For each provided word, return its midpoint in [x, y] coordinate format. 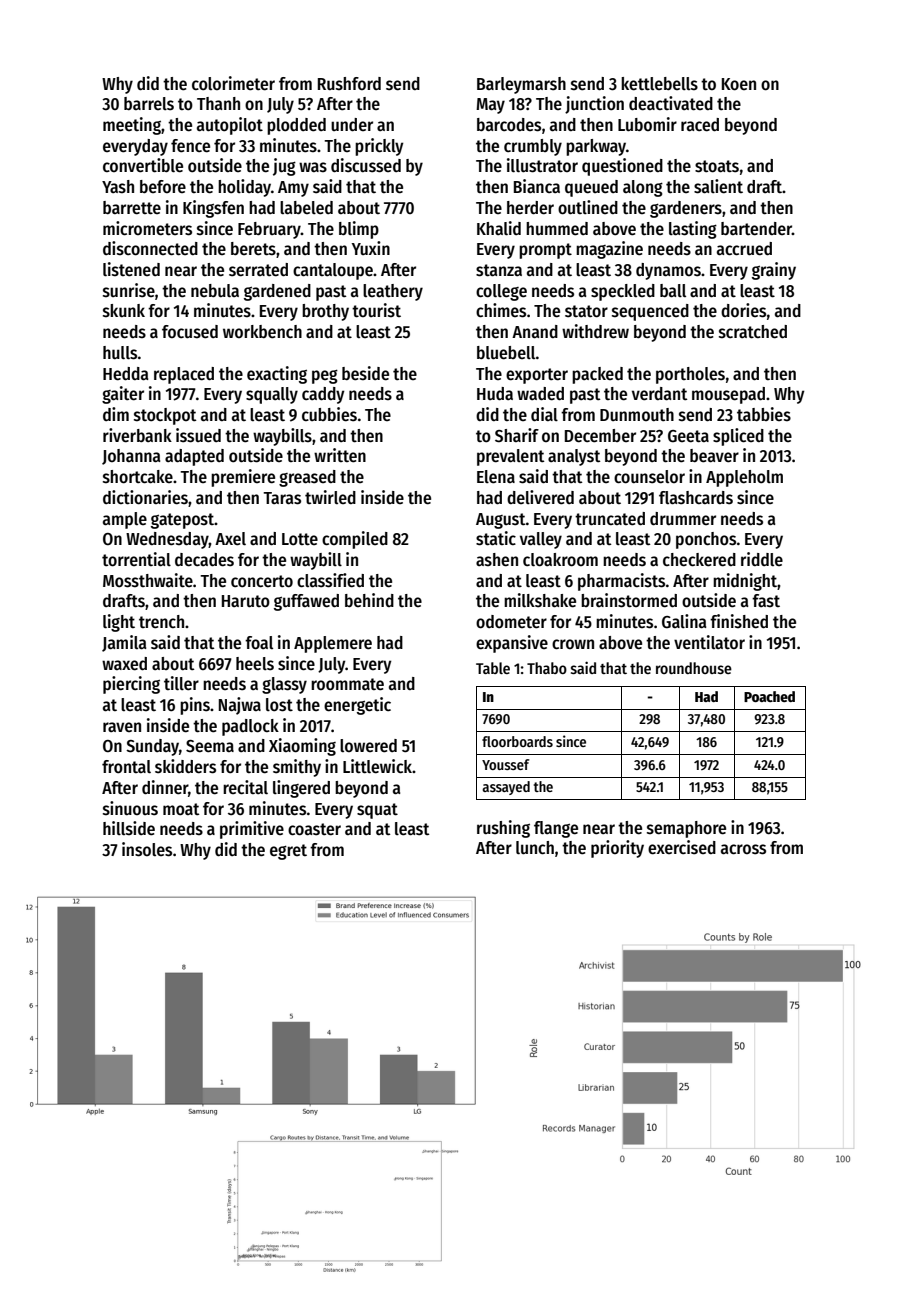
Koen [739, 84]
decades [204, 560]
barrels [149, 104]
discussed [366, 165]
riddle [762, 559]
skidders [185, 766]
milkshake [540, 600]
